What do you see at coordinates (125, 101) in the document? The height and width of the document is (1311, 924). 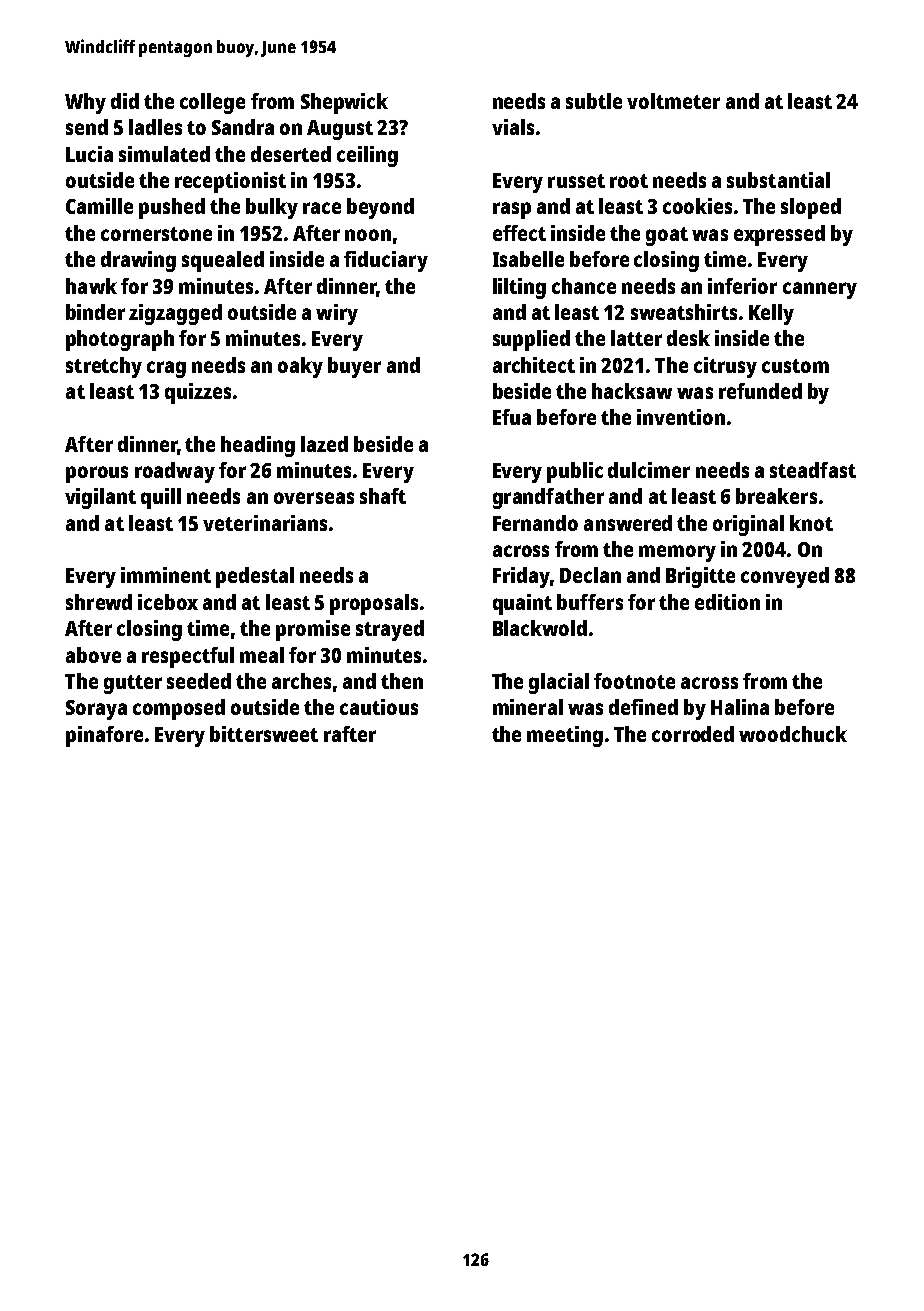 I see `did` at bounding box center [125, 101].
